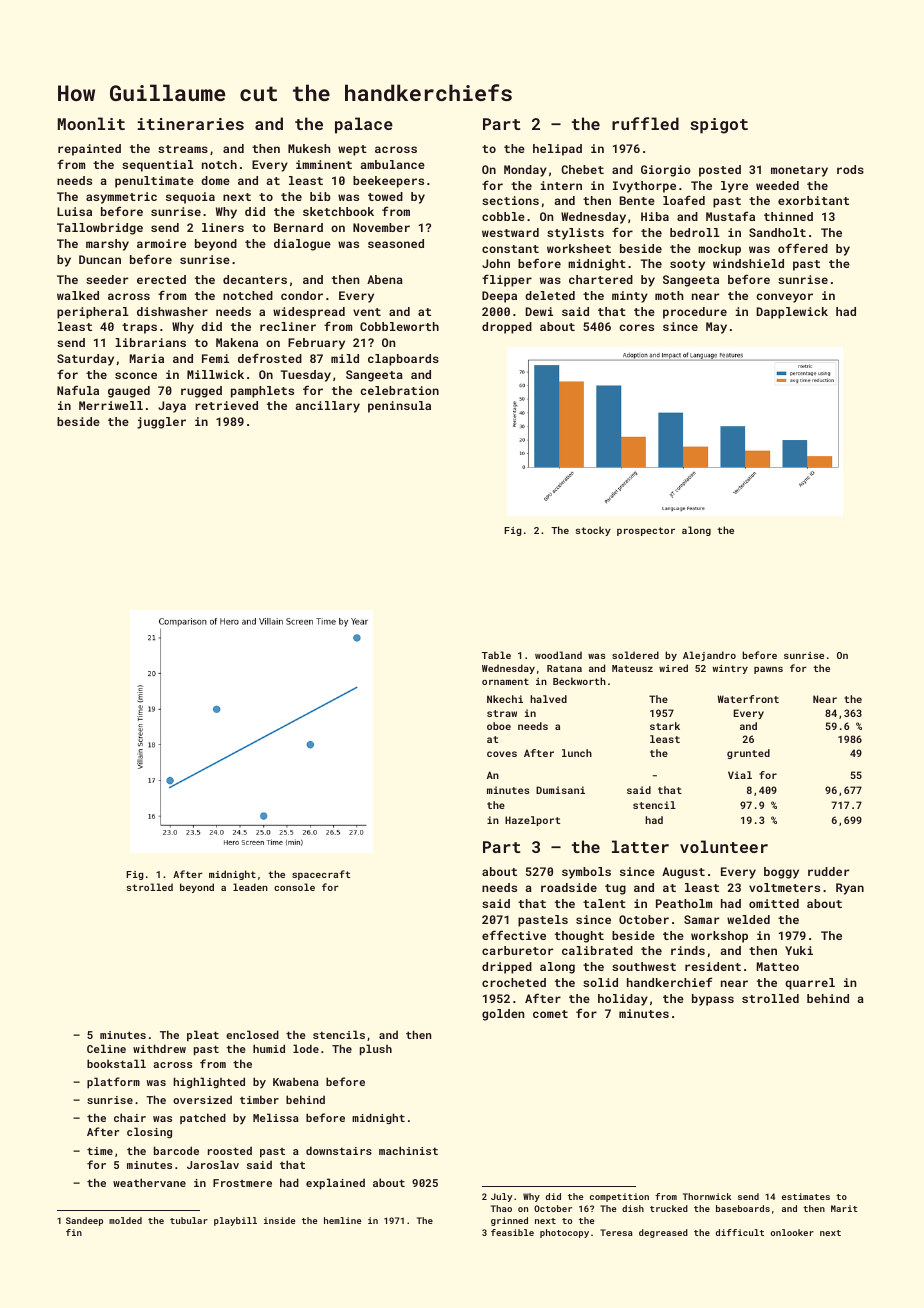  Describe the element at coordinates (550, 1014) in the screenshot. I see `comet` at that location.
